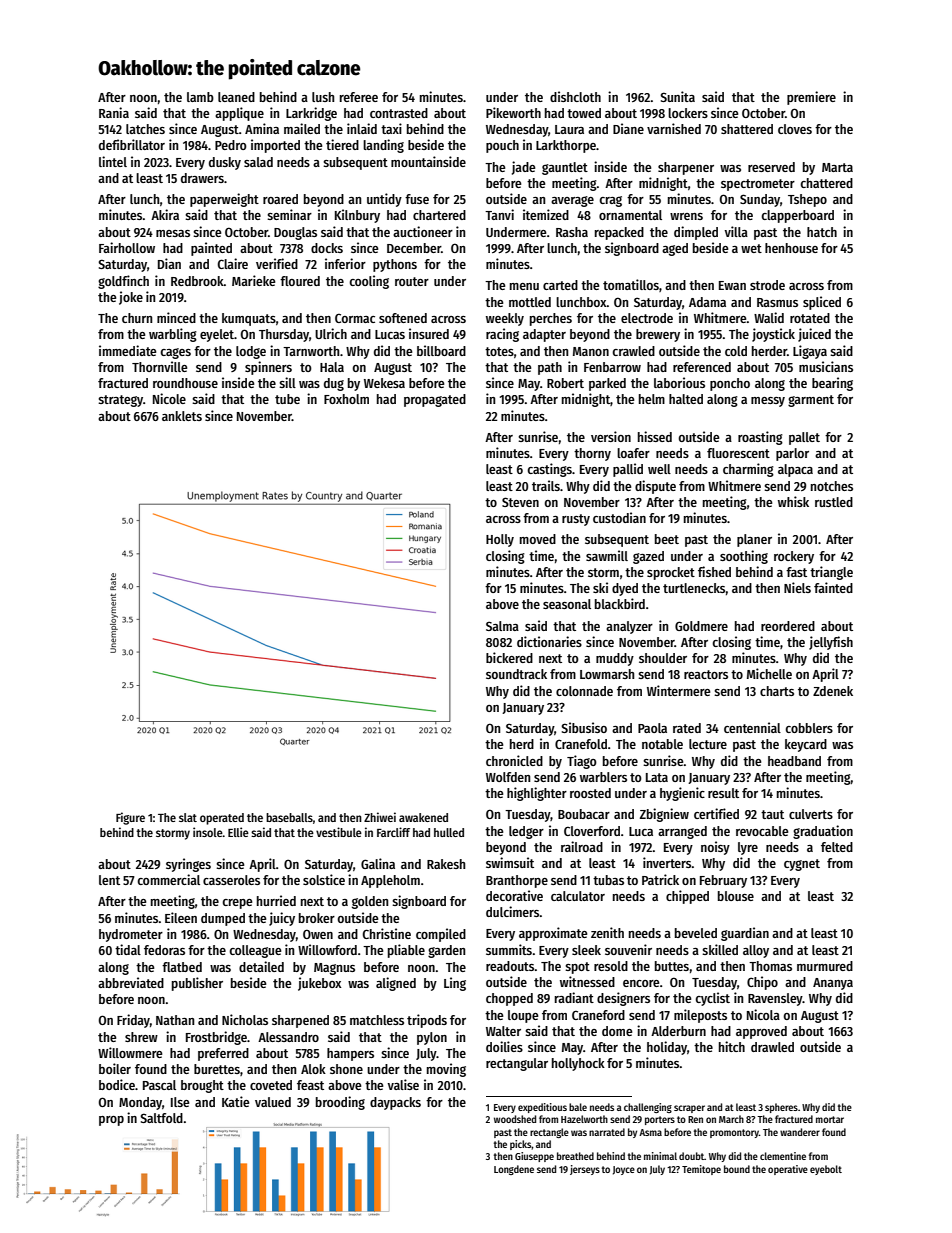 The image size is (952, 1233). Describe the element at coordinates (585, 1170) in the image. I see `jerseys` at that location.
